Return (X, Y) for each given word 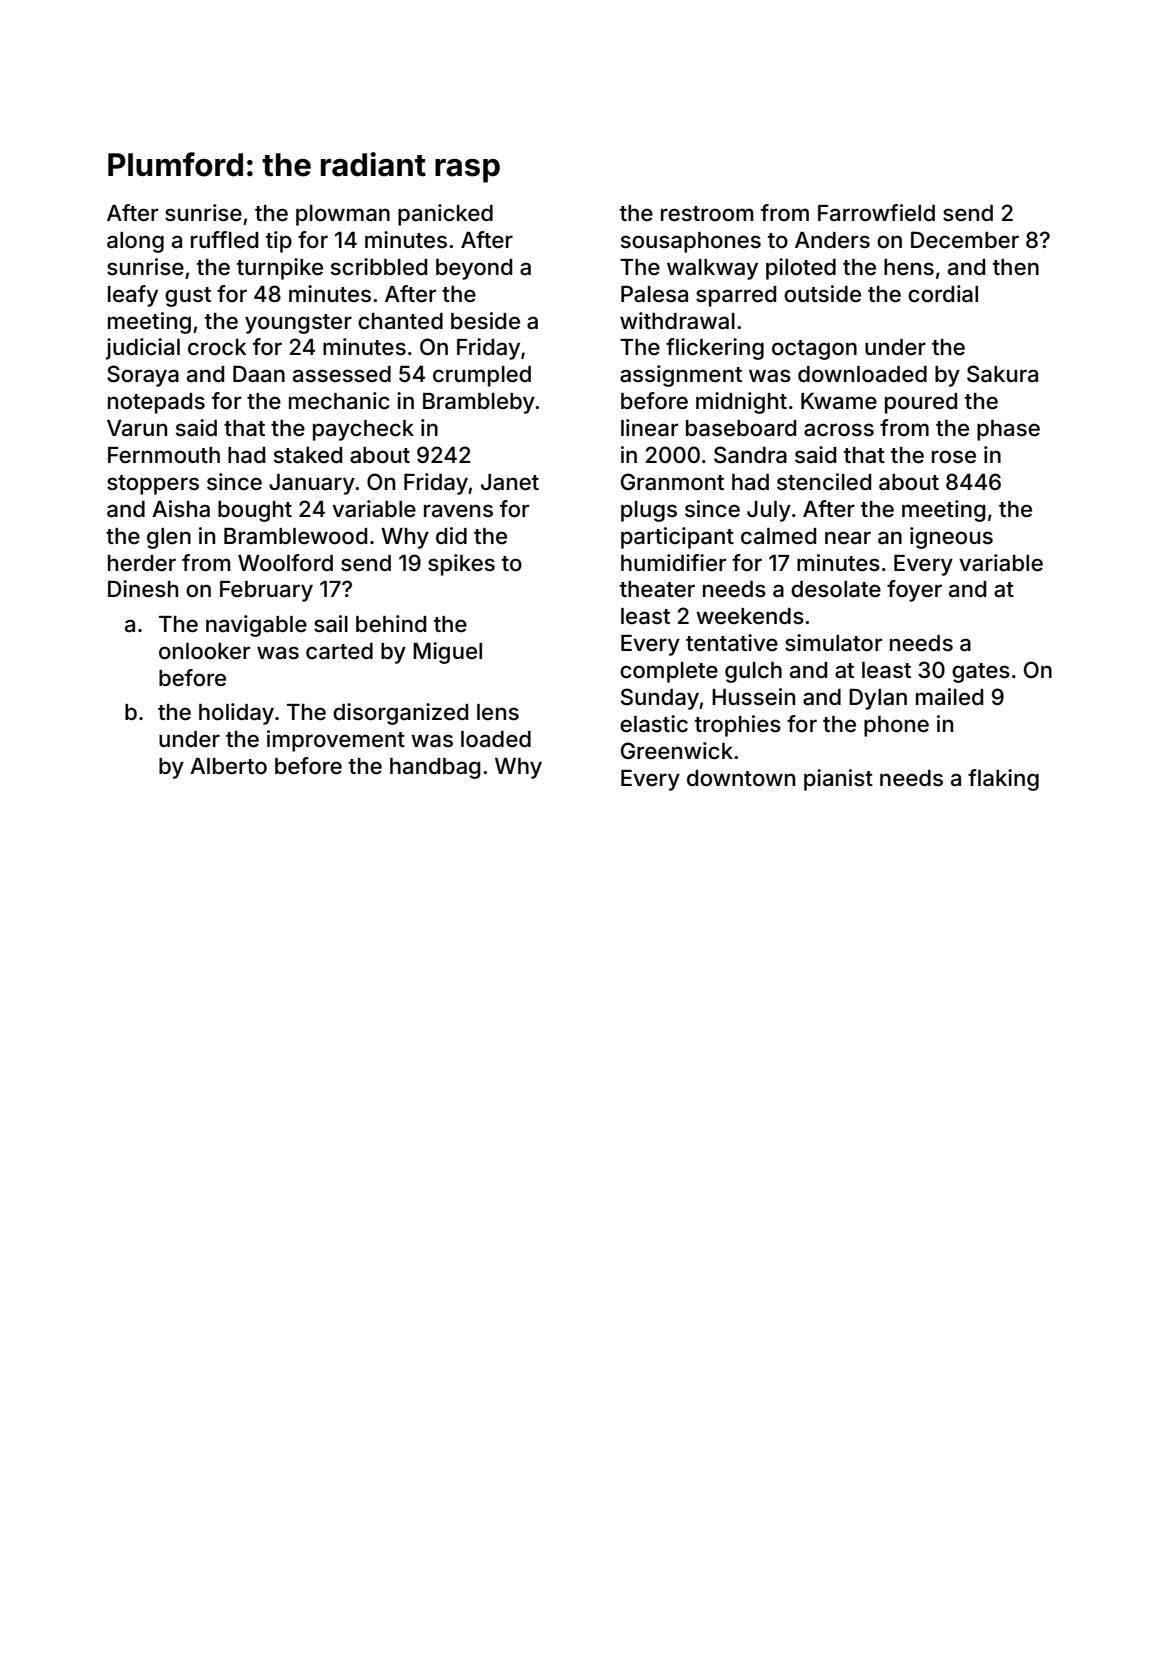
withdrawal (677, 321)
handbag (435, 768)
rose (954, 457)
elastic (654, 724)
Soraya (143, 376)
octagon (814, 350)
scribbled (379, 267)
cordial (943, 294)
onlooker (204, 651)
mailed (949, 697)
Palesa (654, 294)
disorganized (400, 714)
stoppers (153, 485)
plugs (649, 511)
